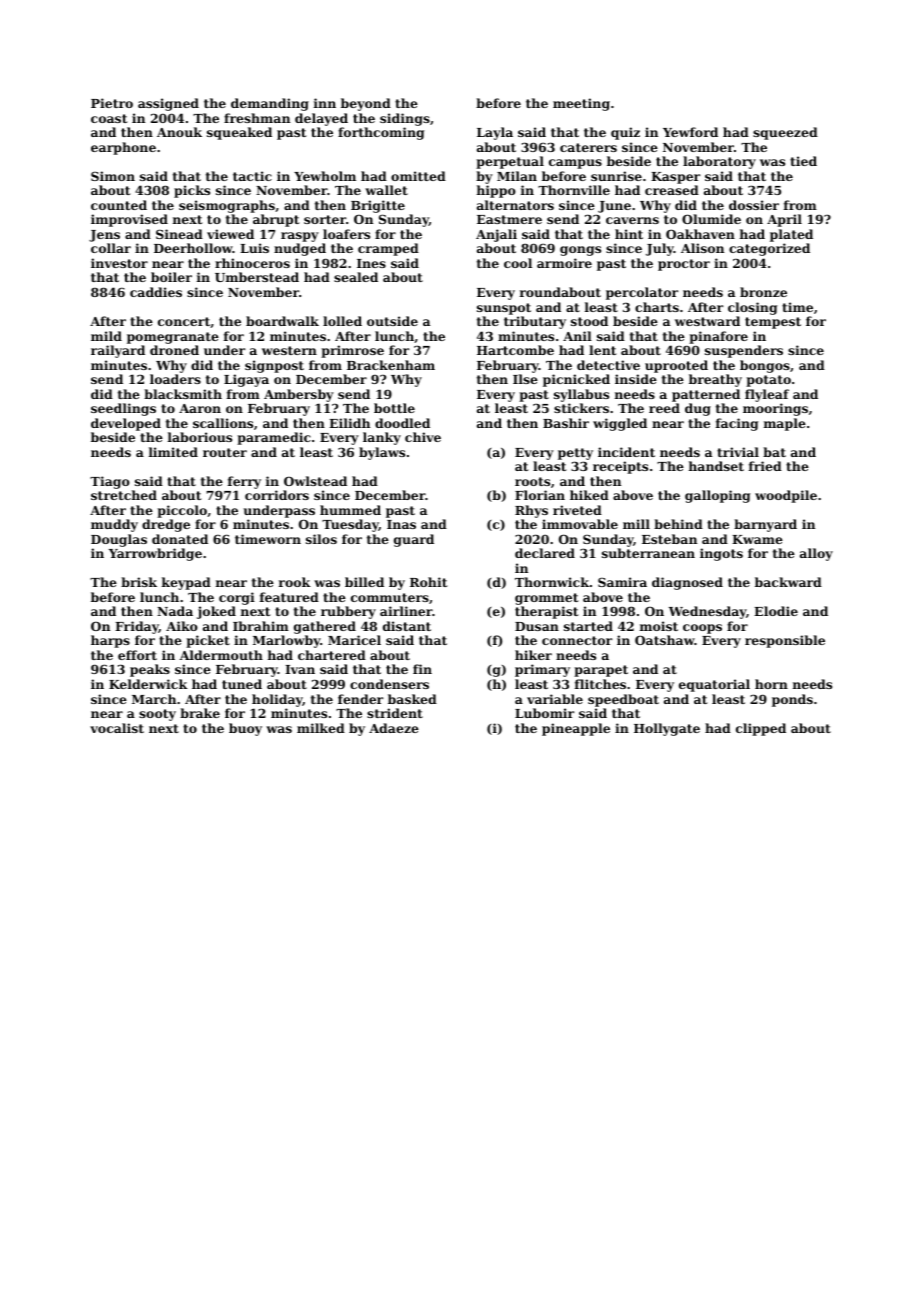 The image size is (924, 1314). I want to click on Elodie, so click(776, 611).
